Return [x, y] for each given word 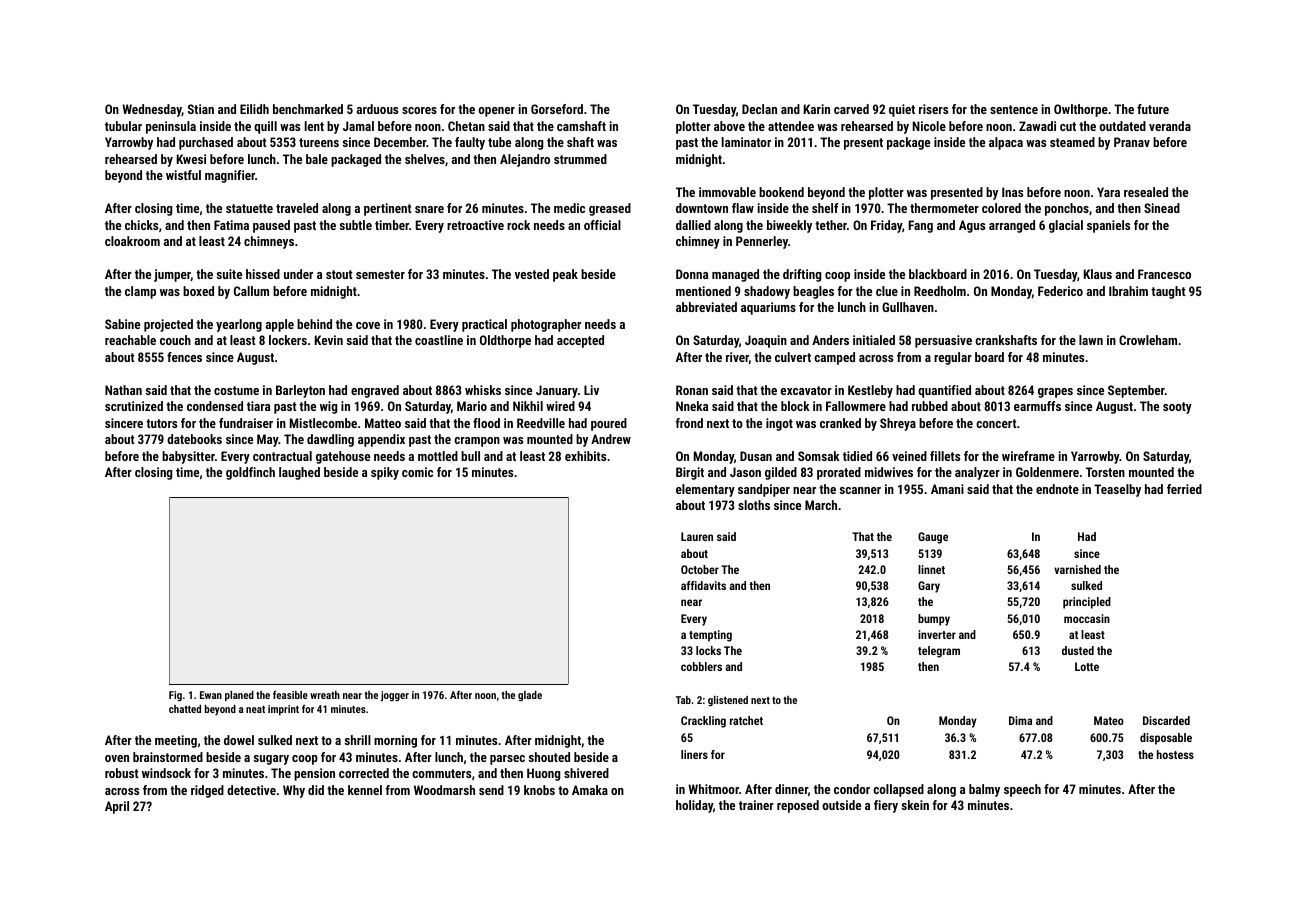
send [491, 790]
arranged [1012, 226]
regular [953, 358]
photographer [546, 325]
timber [392, 225]
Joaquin [766, 341]
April [117, 807]
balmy [984, 790]
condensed [215, 406]
